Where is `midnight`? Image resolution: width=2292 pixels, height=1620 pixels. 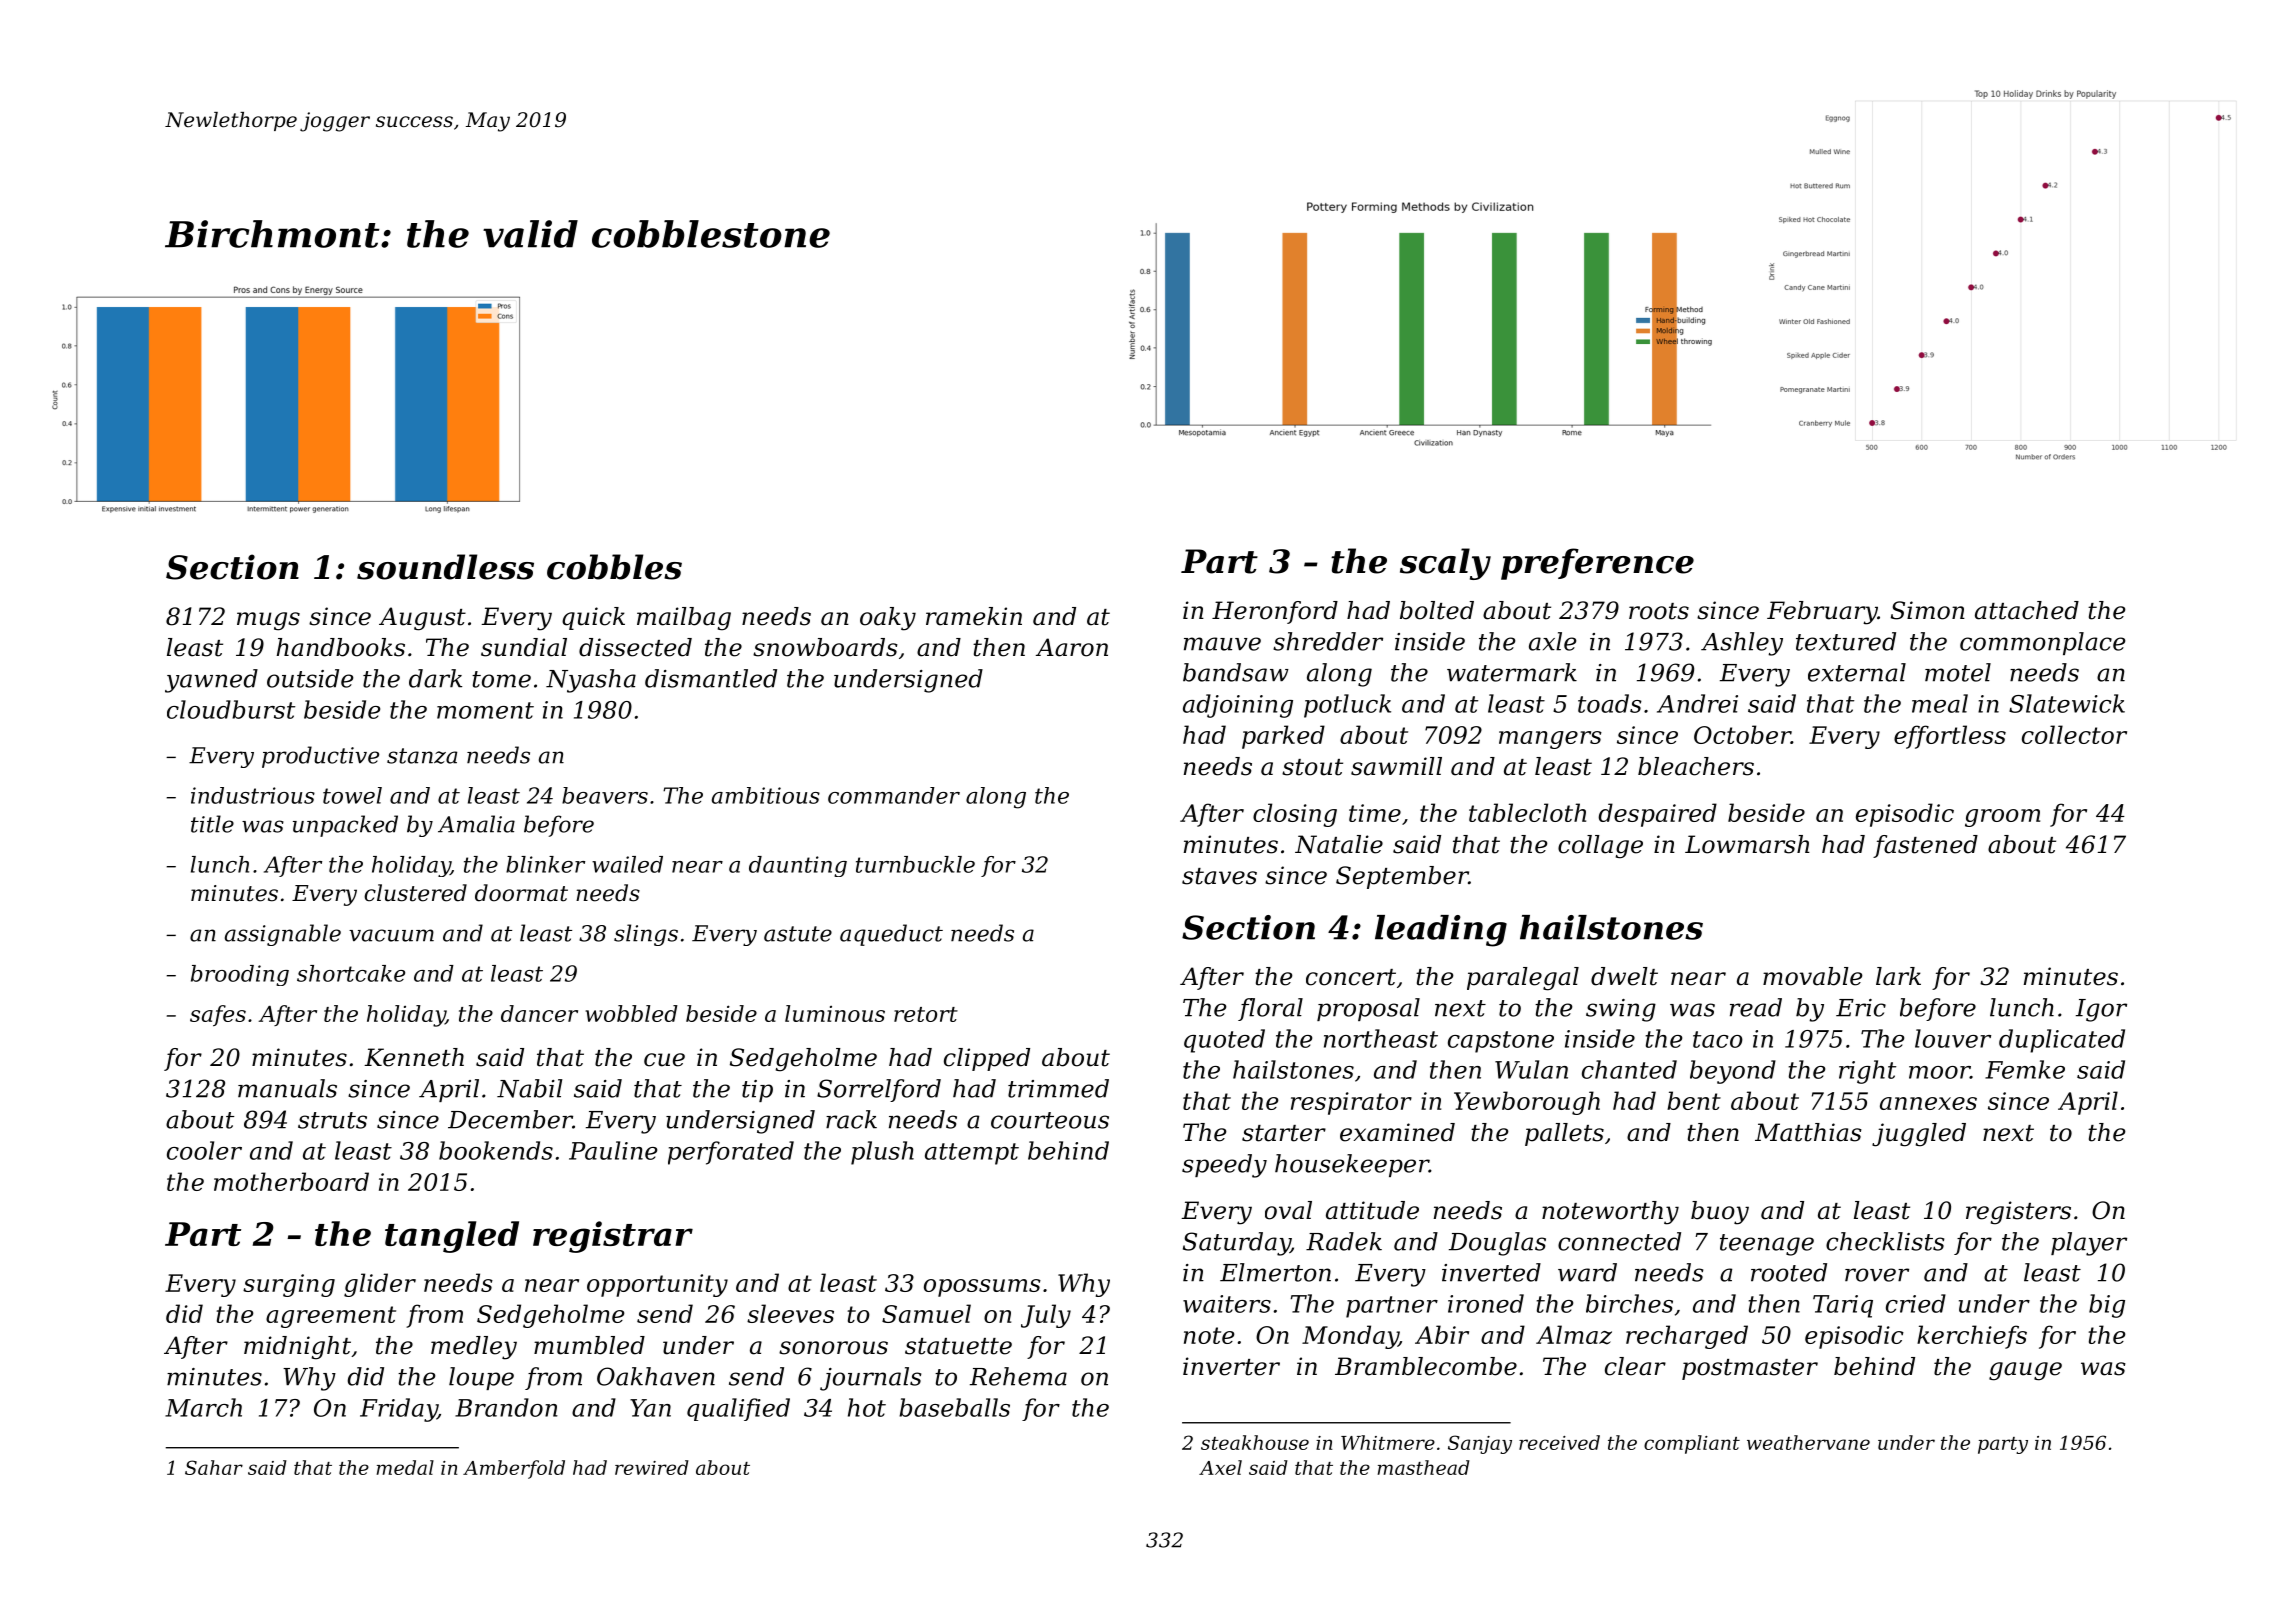
midnight is located at coordinates (297, 1348).
